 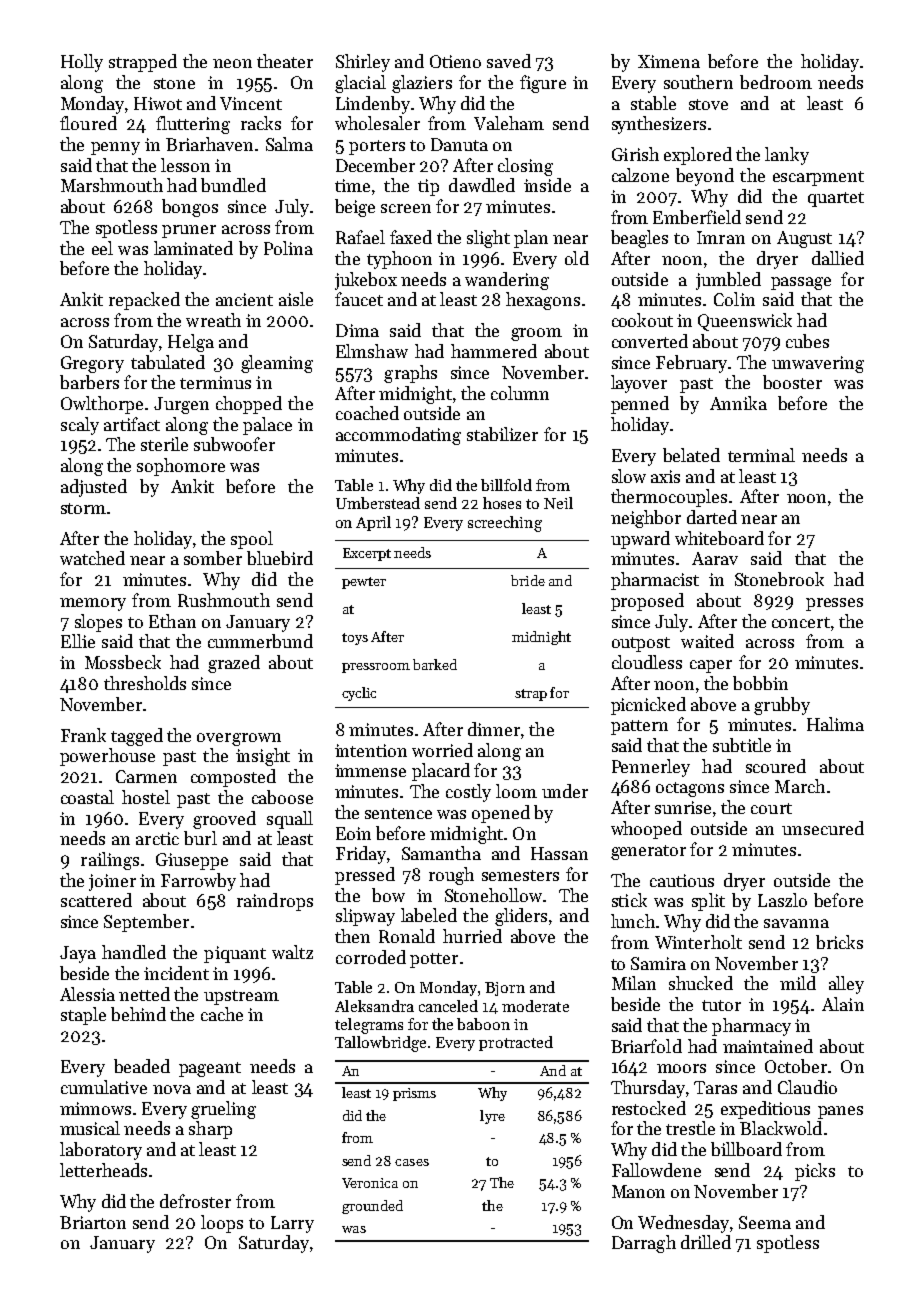 What do you see at coordinates (543, 301) in the page?
I see `hexagons` at bounding box center [543, 301].
